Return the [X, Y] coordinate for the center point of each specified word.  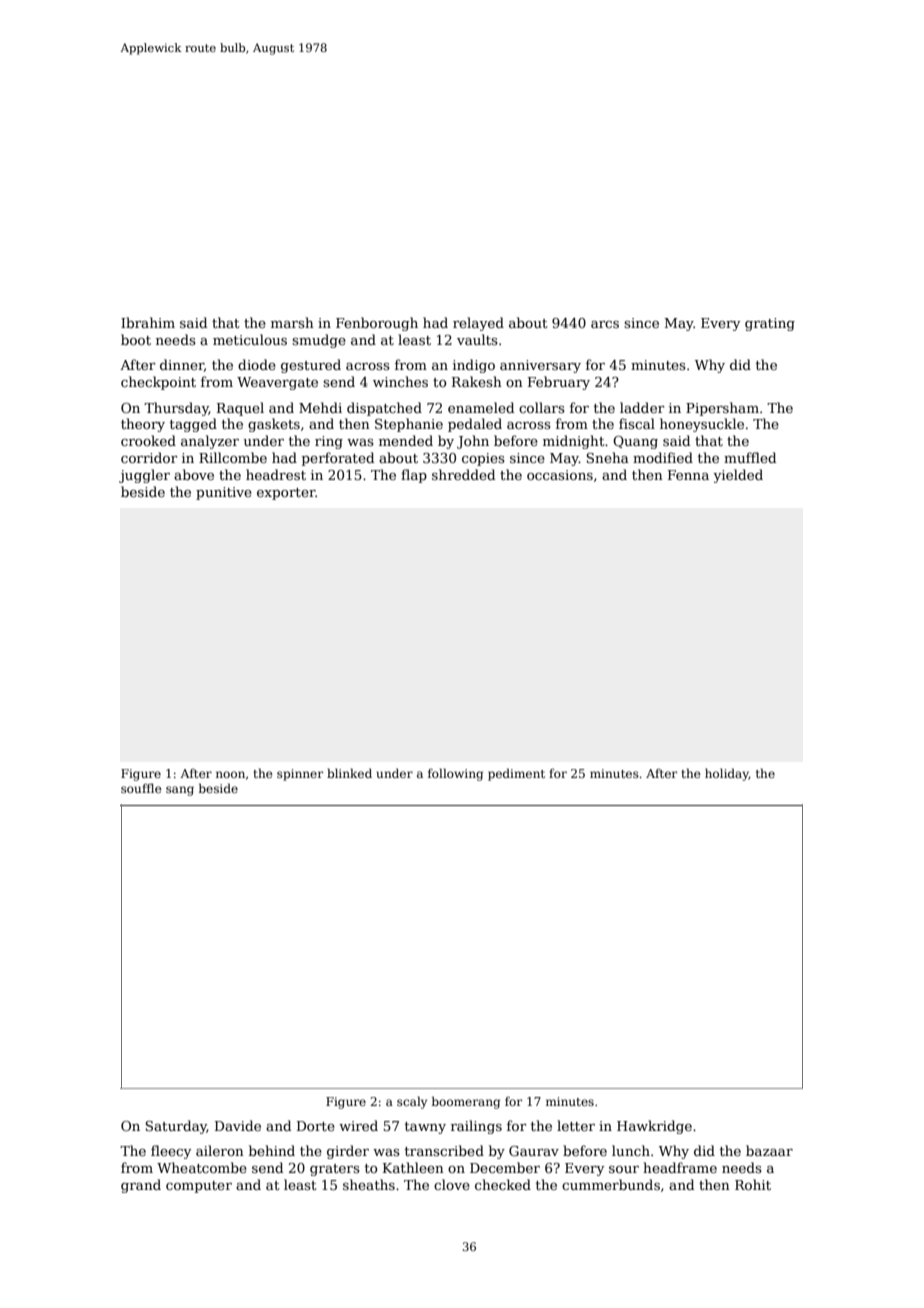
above [194, 474]
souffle [141, 788]
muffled [750, 457]
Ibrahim [148, 322]
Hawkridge [654, 1127]
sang [180, 791]
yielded [738, 476]
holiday [727, 774]
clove [452, 1184]
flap [414, 476]
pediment [516, 774]
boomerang [466, 1102]
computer [199, 1187]
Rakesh [477, 381]
